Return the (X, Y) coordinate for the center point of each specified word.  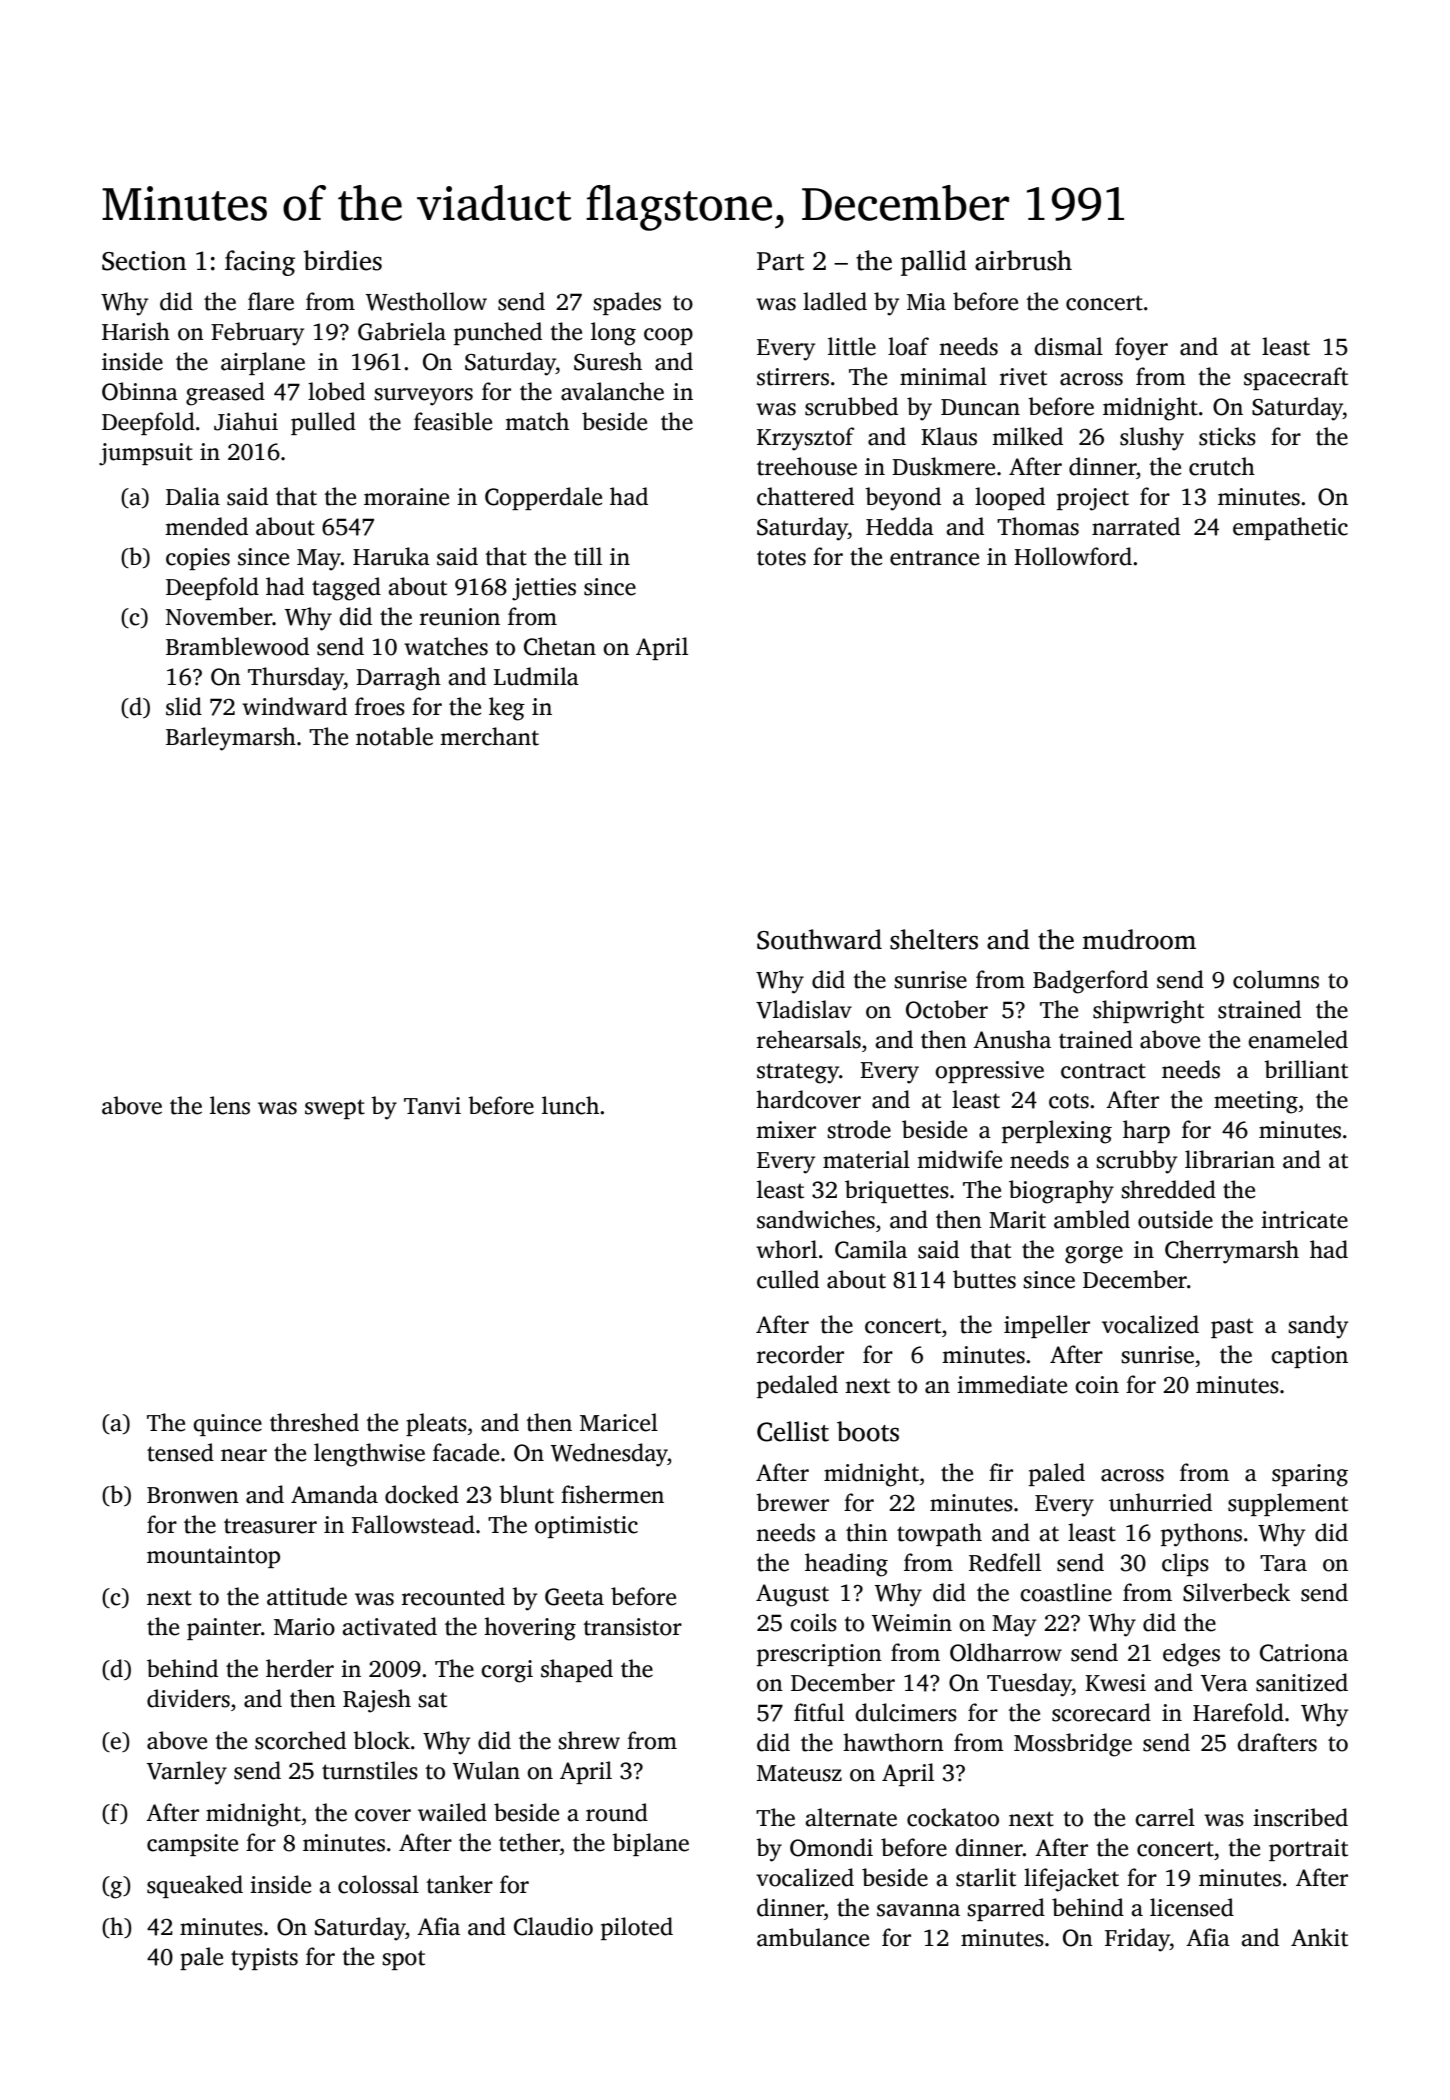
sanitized (1302, 1682)
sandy (1318, 1327)
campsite (192, 1845)
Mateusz (799, 1773)
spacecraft (1296, 378)
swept (335, 1109)
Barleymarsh (231, 739)
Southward (819, 939)
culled (788, 1279)
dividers (188, 1698)
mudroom (1139, 939)
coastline (1066, 1592)
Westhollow (426, 301)
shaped (577, 1670)
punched (498, 333)
